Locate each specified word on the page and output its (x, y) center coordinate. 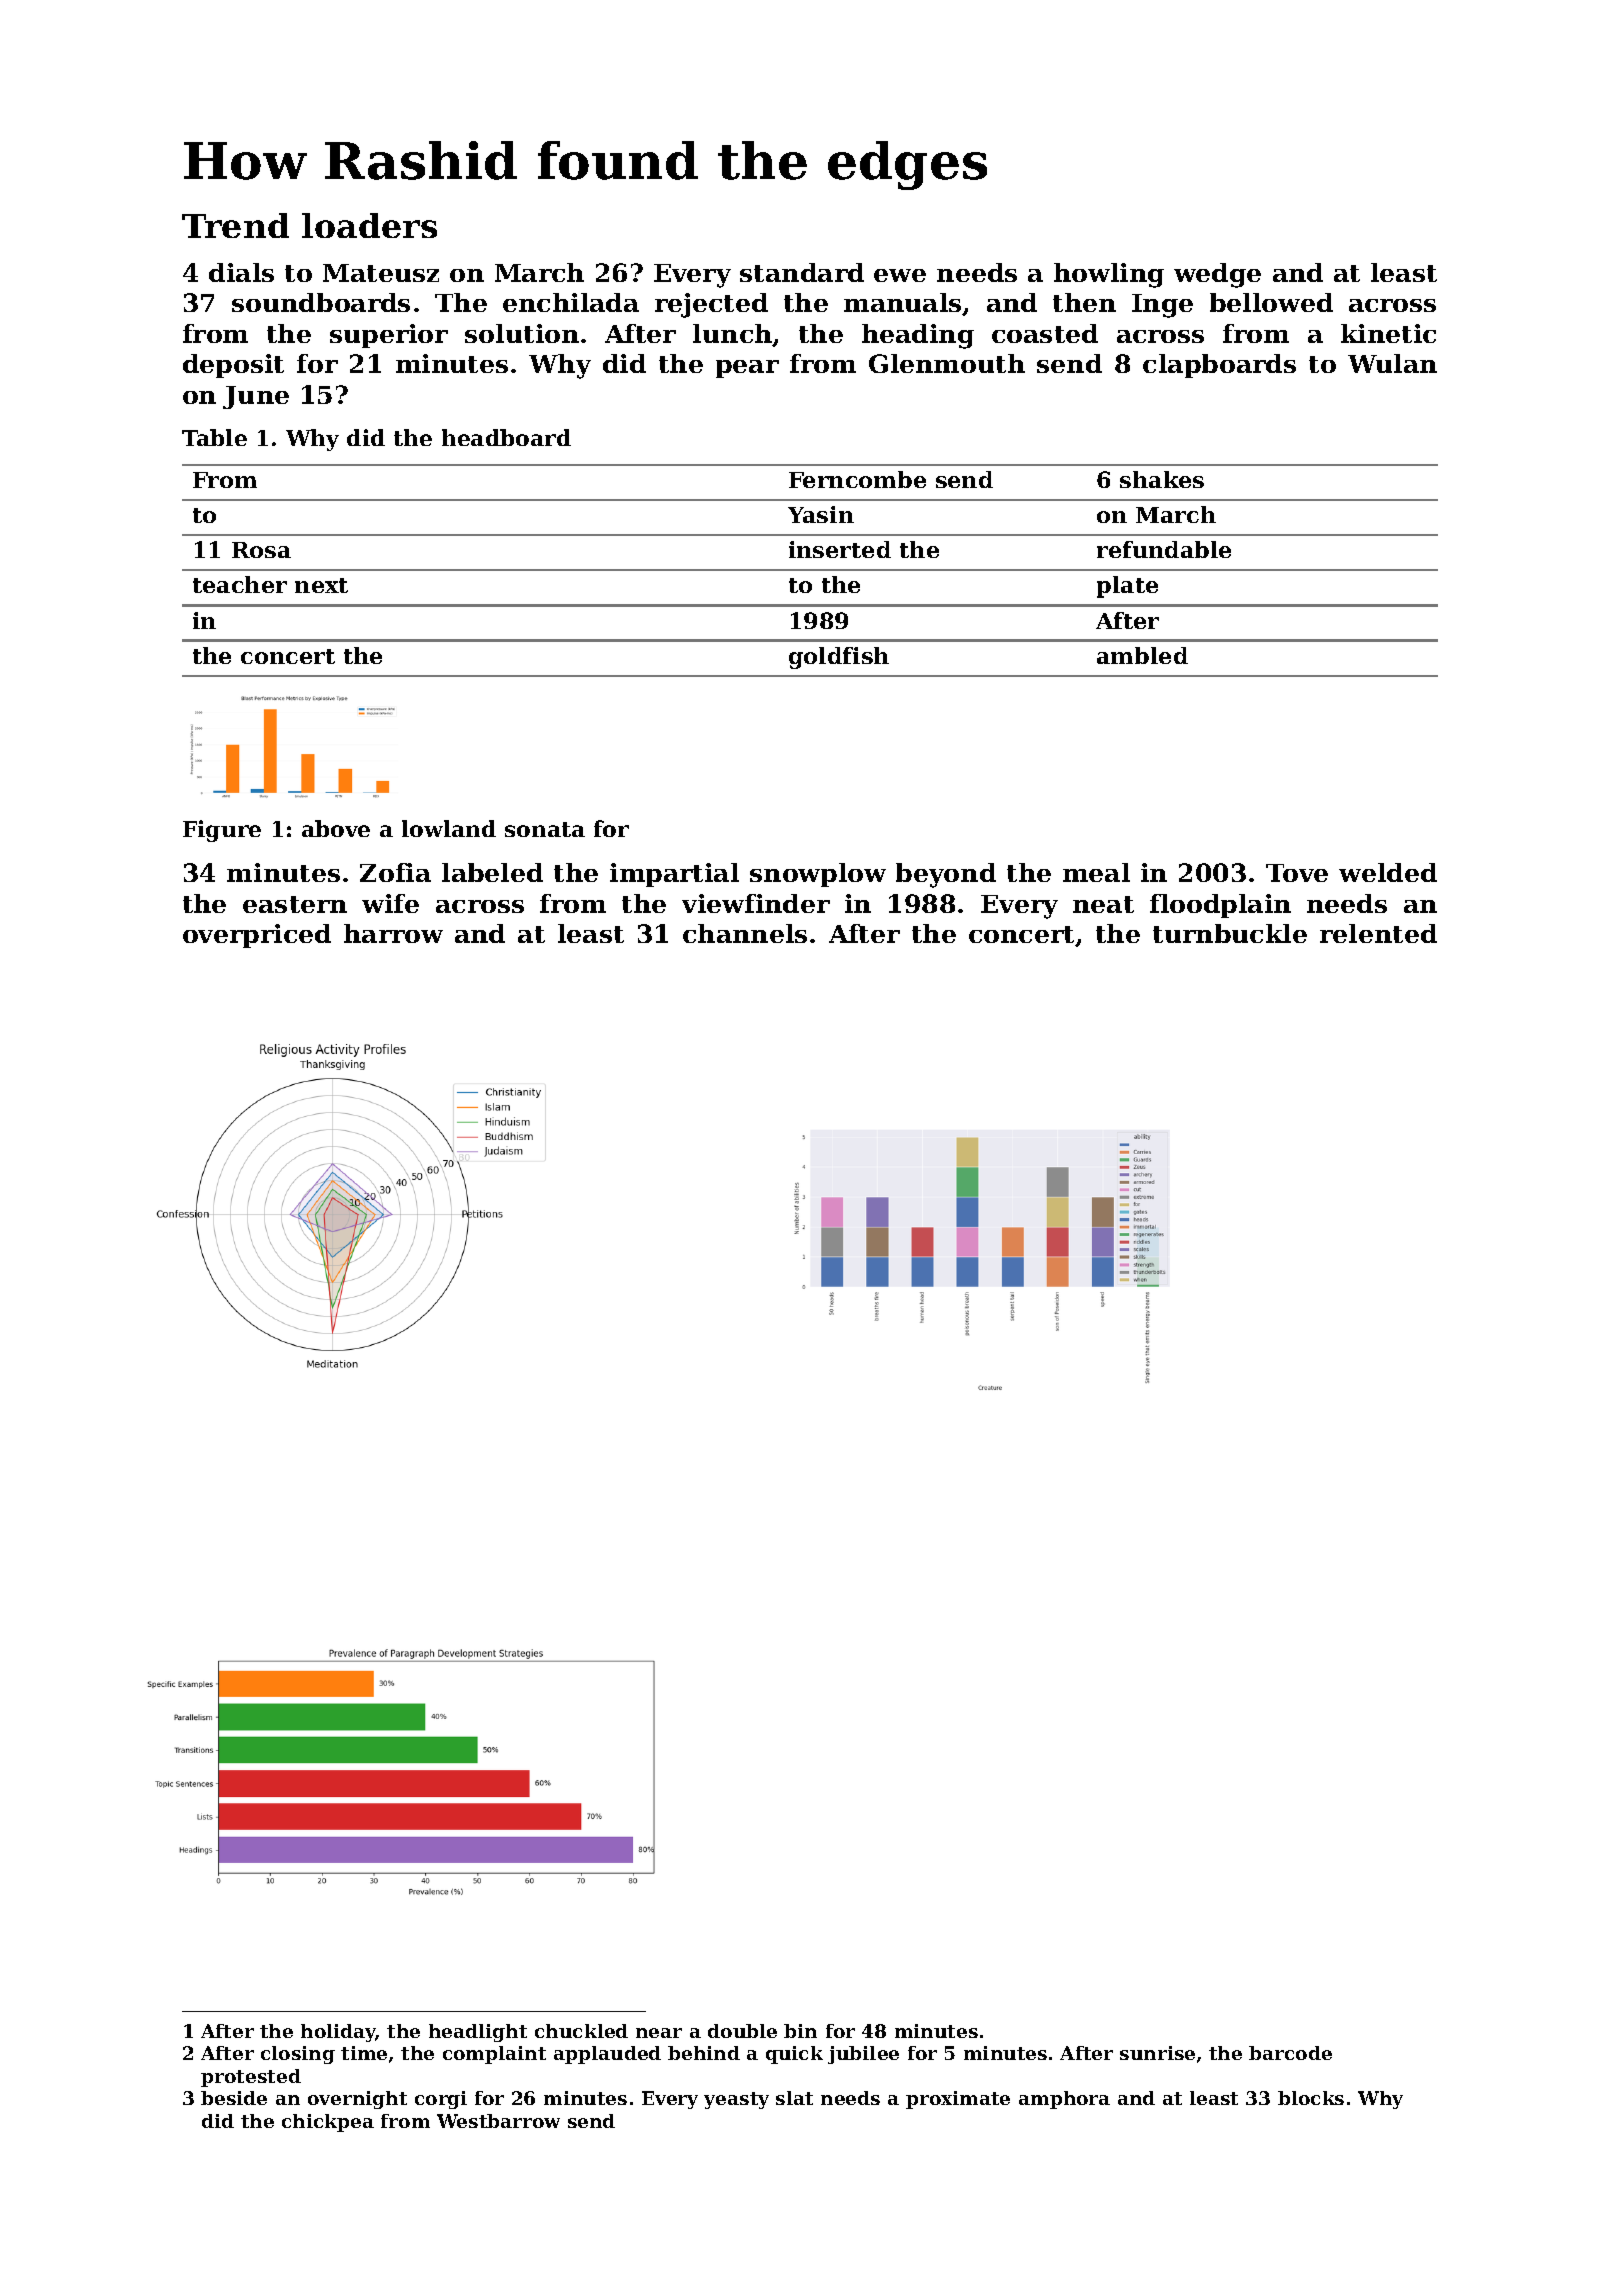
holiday (338, 2033)
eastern (295, 904)
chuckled (581, 2031)
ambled (1142, 655)
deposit (233, 366)
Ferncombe (857, 479)
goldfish (839, 658)
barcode (1290, 2053)
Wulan (1392, 363)
